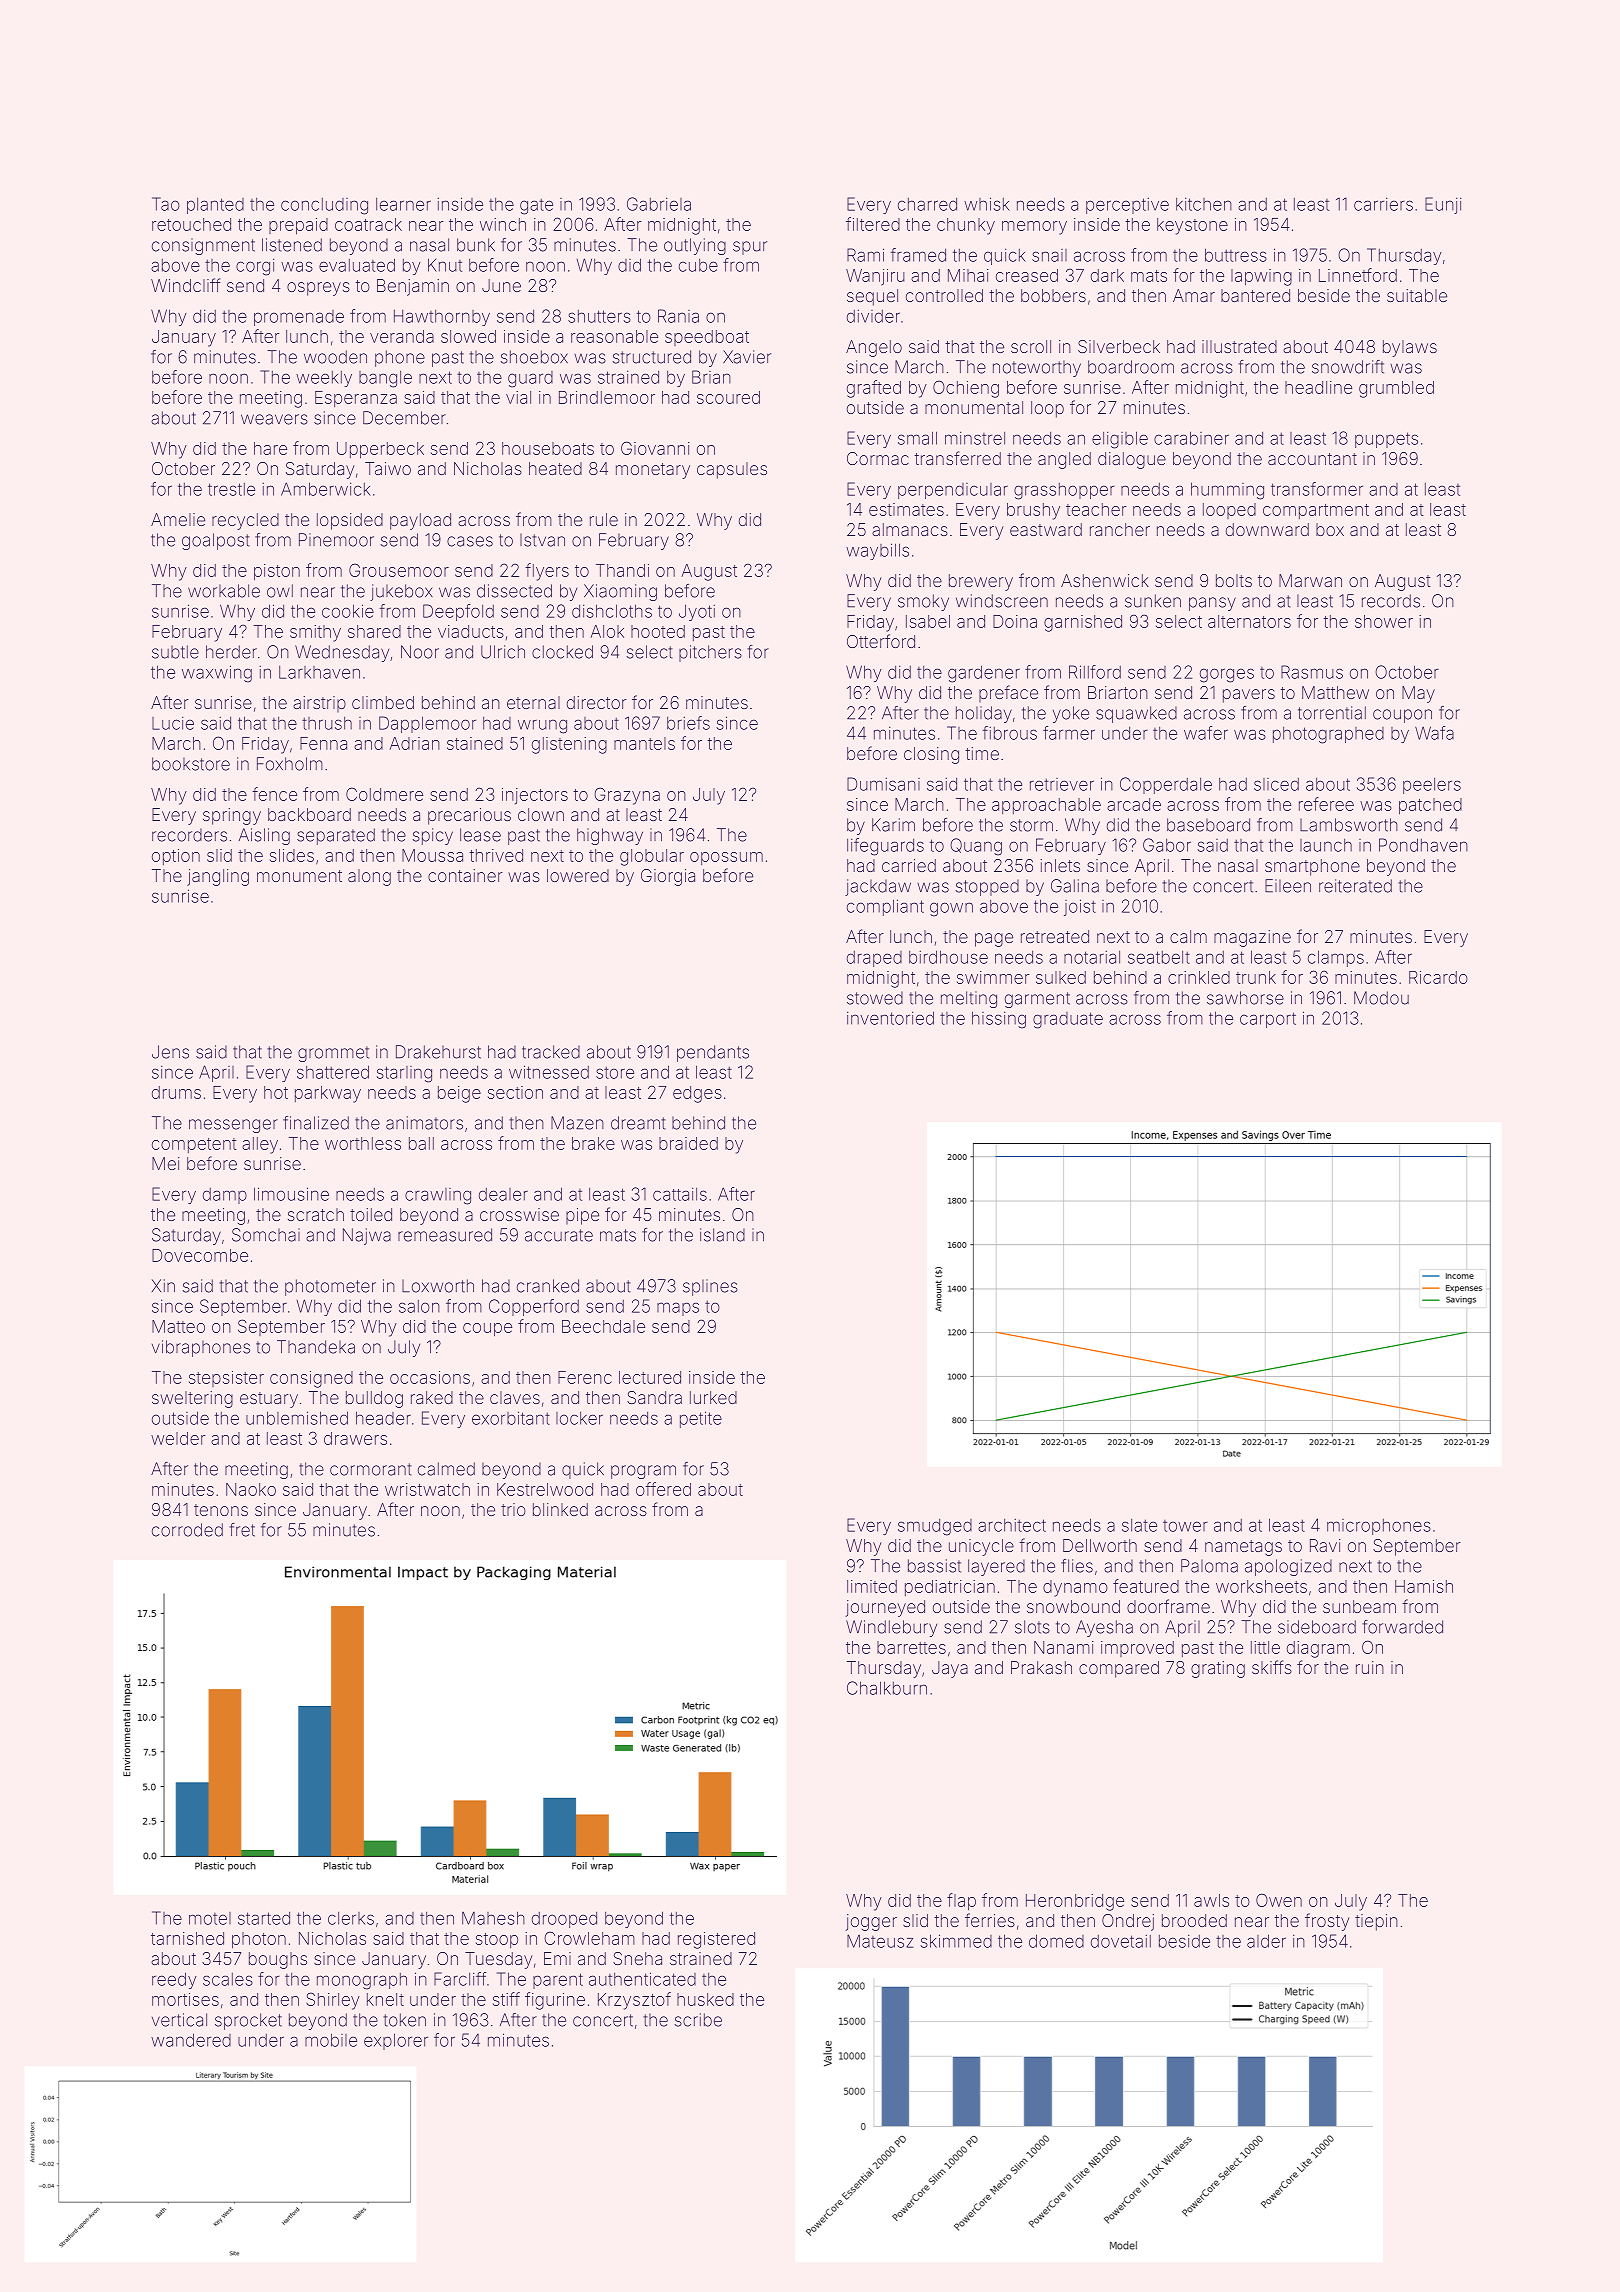  I want to click on Lucie, so click(173, 723).
